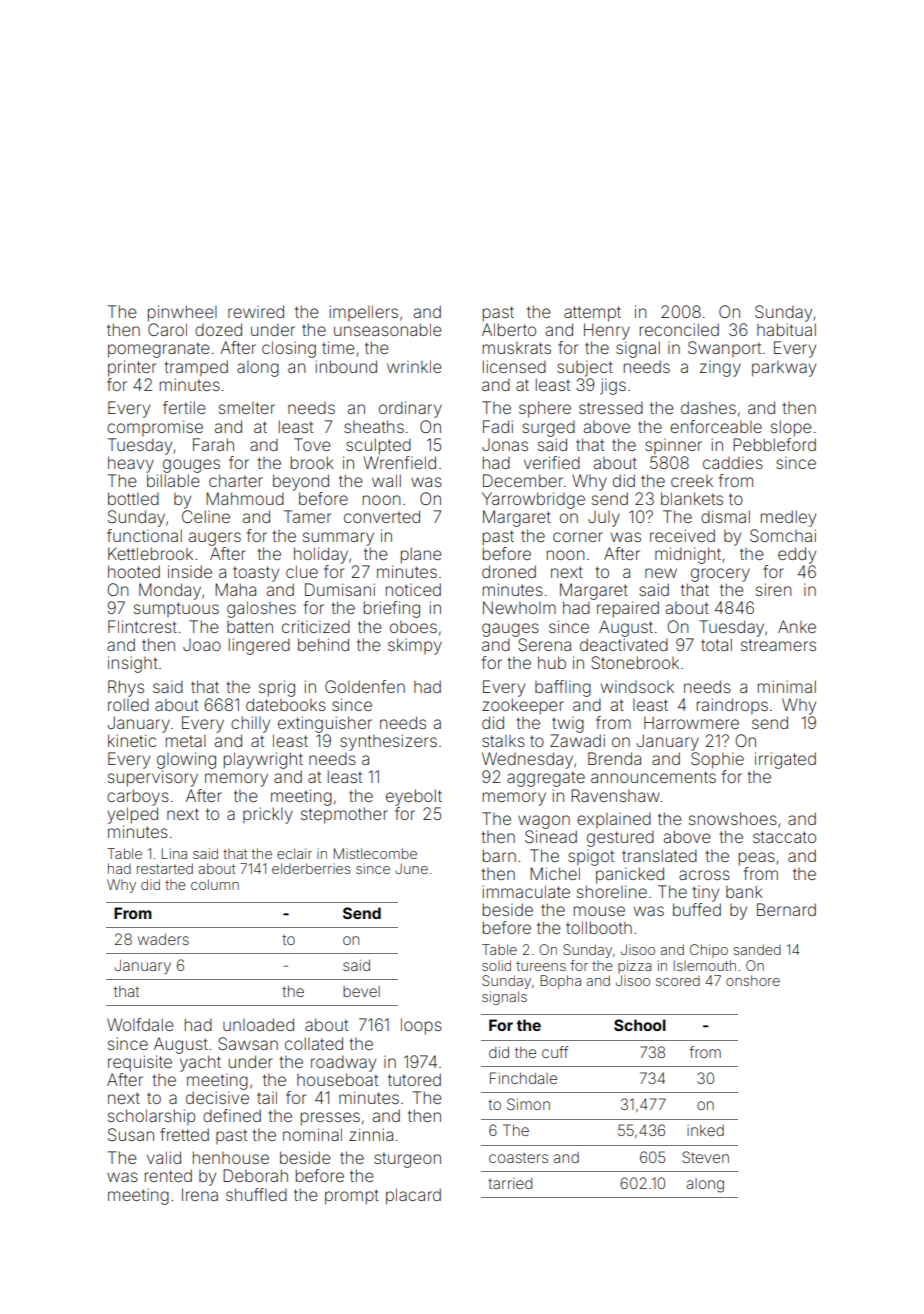 This screenshot has width=924, height=1314. Describe the element at coordinates (552, 462) in the screenshot. I see `verified` at that location.
